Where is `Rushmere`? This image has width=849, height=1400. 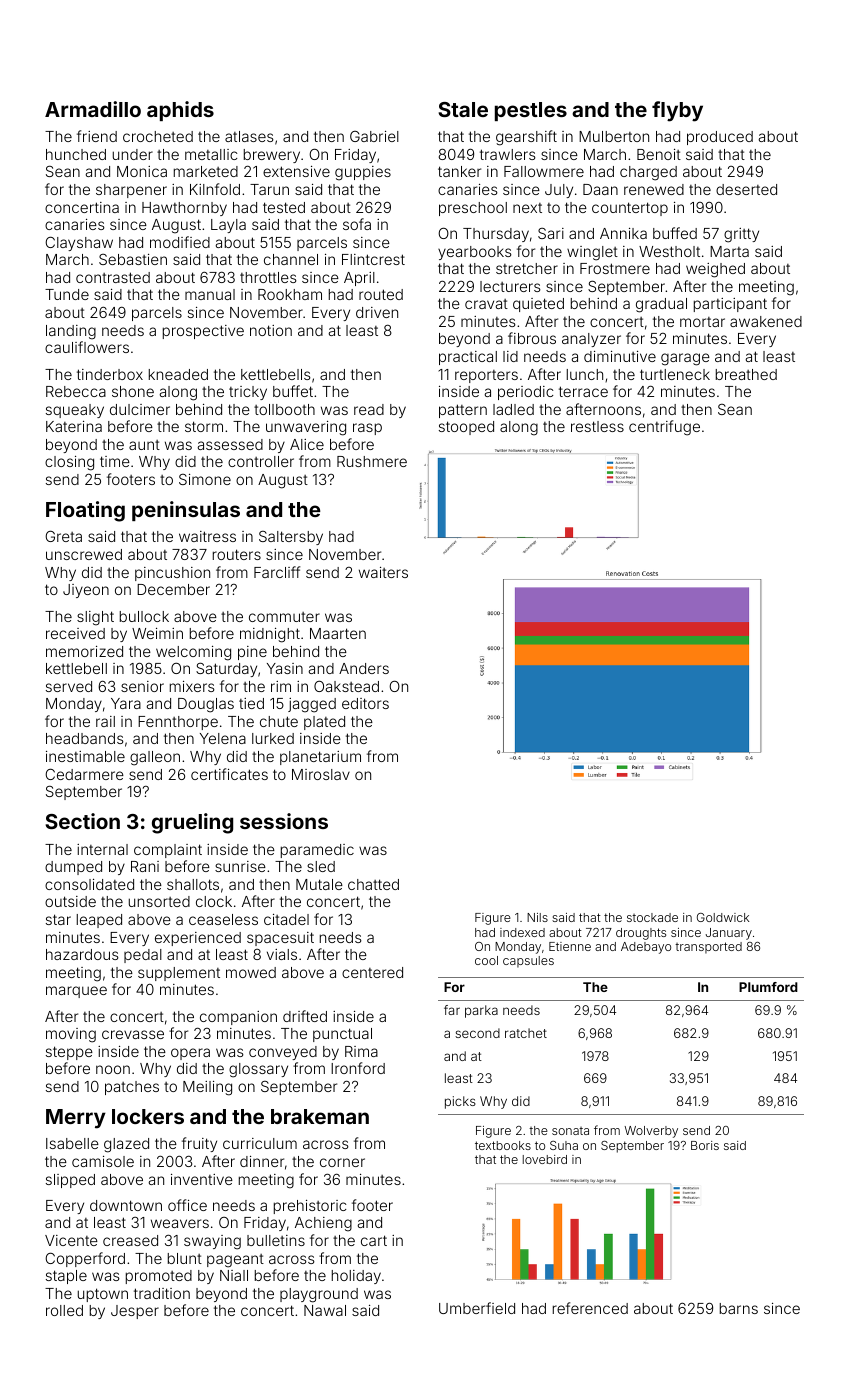 Rushmere is located at coordinates (372, 461).
